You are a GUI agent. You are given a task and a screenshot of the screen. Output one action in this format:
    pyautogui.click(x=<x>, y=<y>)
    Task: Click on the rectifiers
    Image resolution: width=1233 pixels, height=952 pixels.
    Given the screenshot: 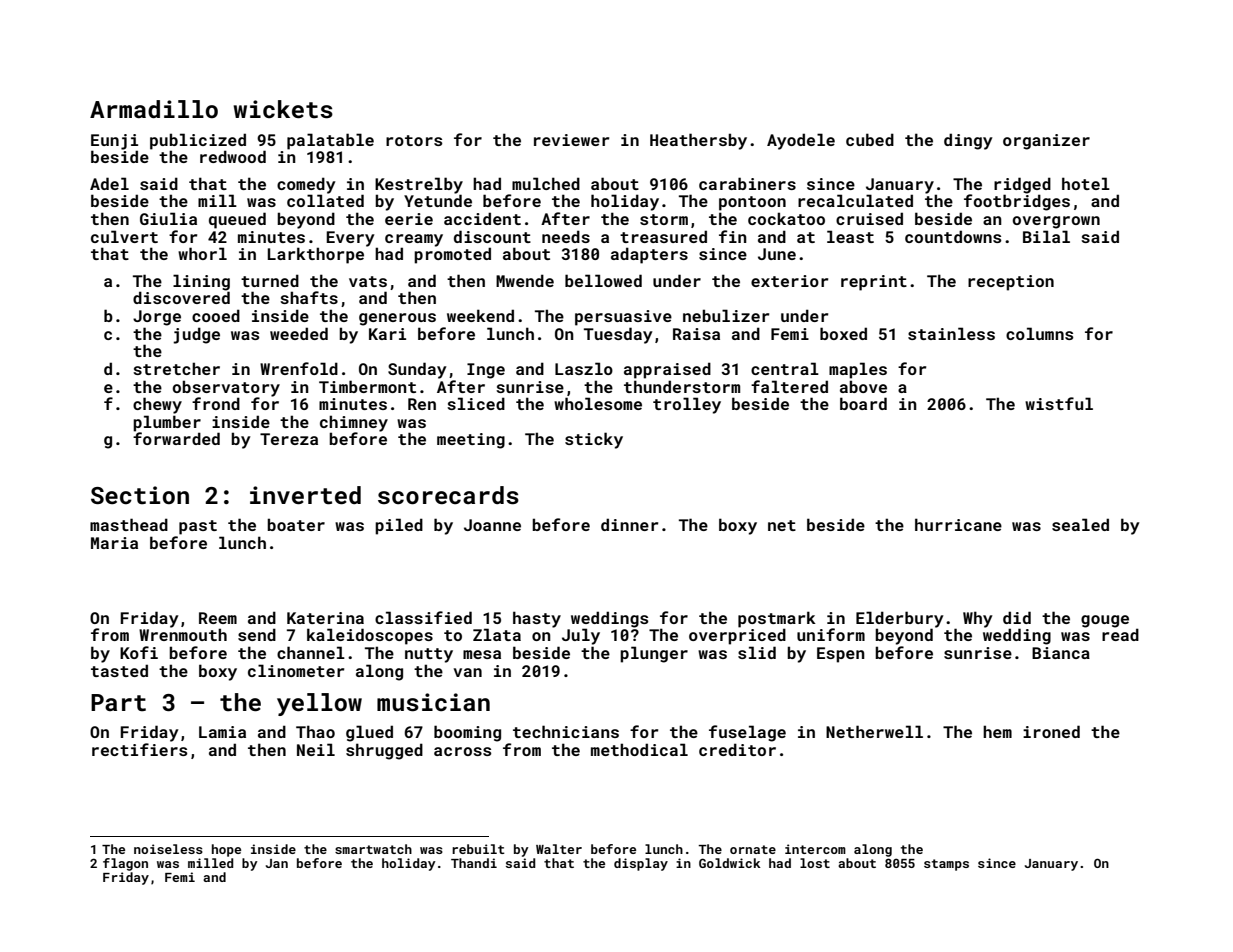 What is the action you would take?
    pyautogui.click(x=139, y=749)
